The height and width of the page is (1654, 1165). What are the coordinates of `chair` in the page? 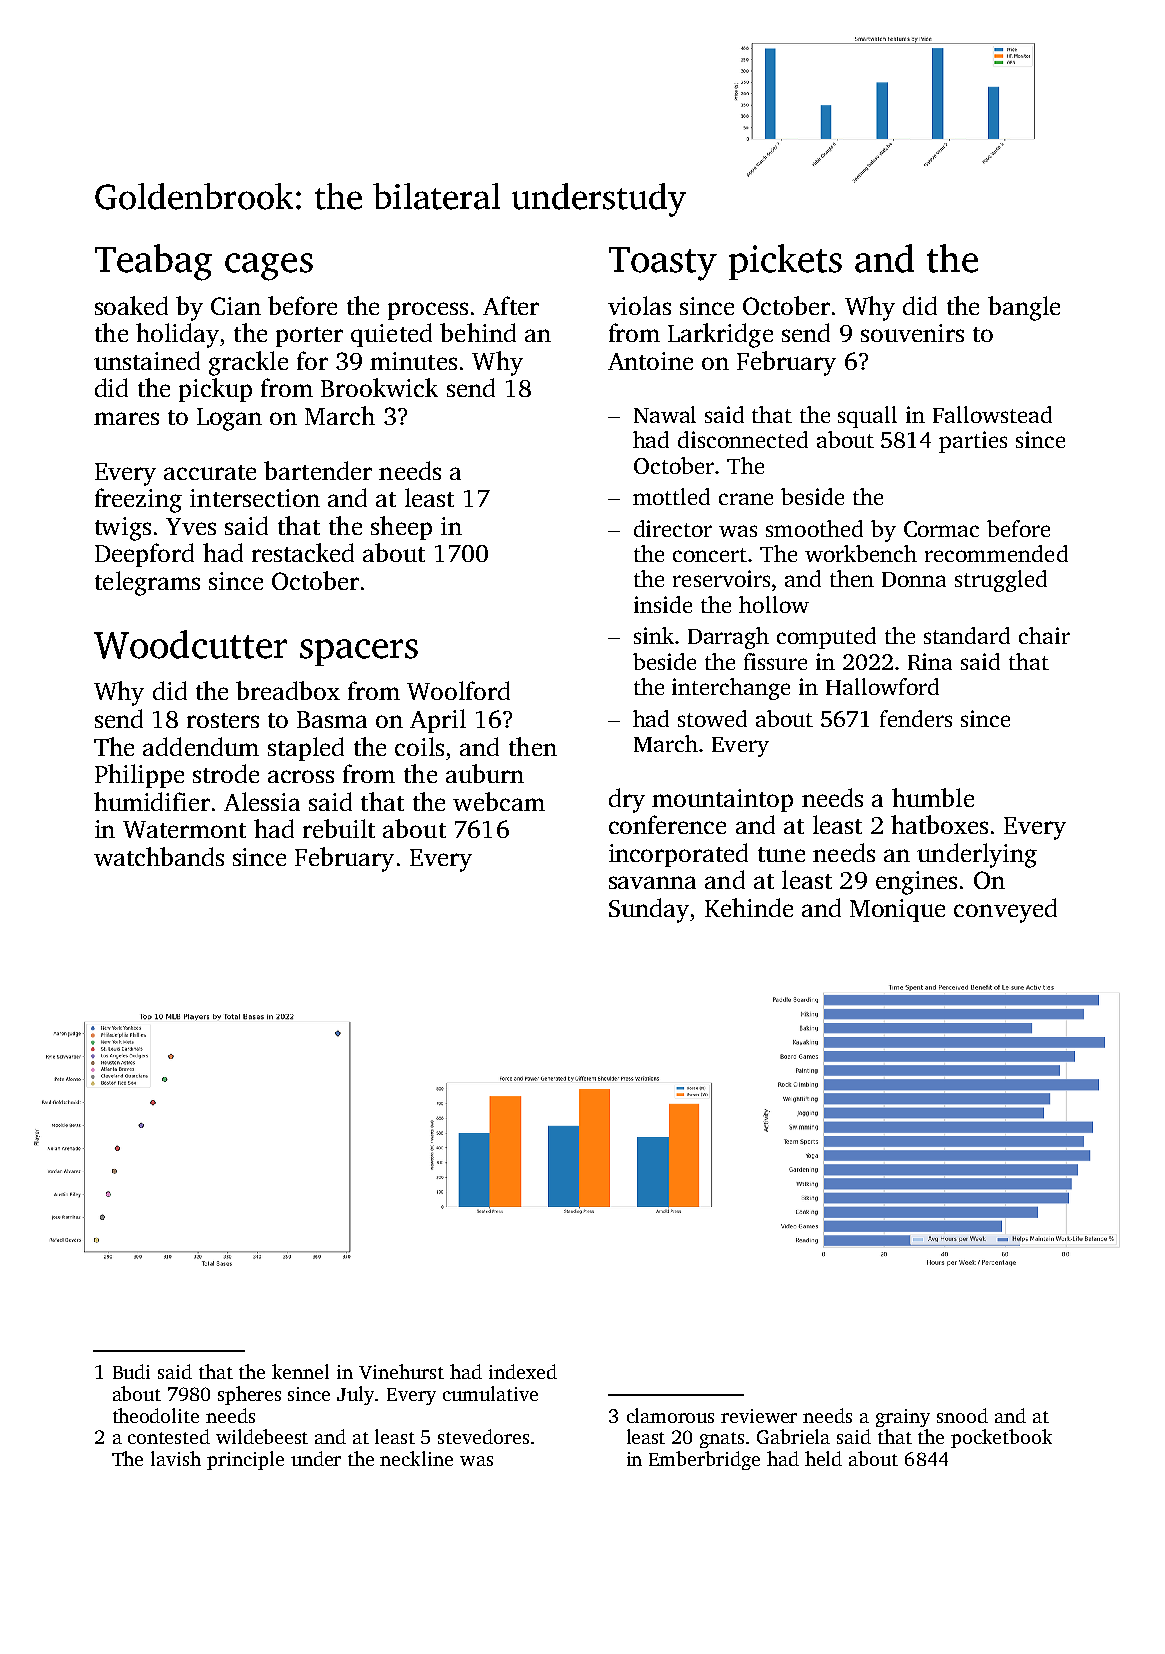 It's located at (1044, 635).
